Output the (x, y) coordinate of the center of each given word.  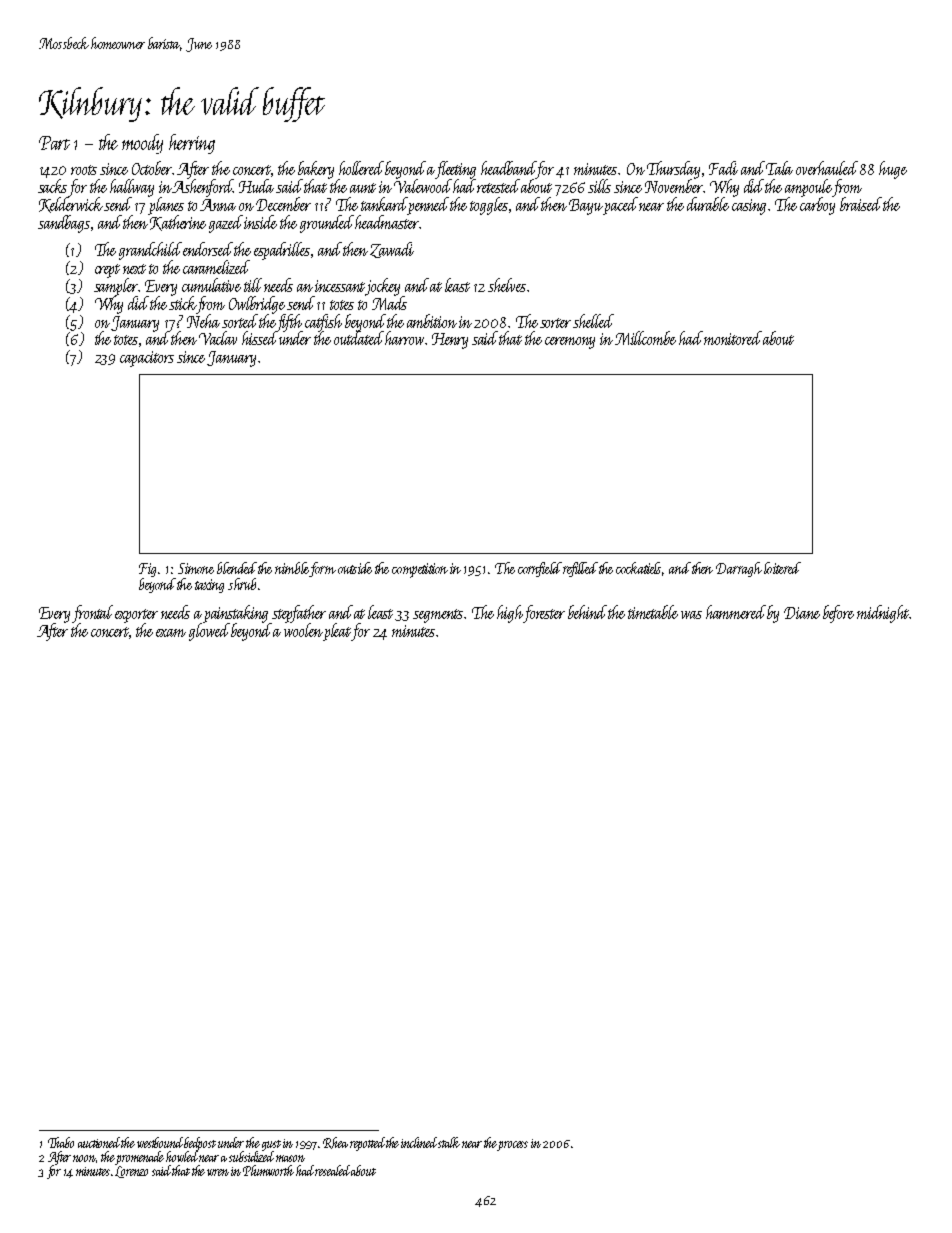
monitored (733, 338)
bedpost (200, 1144)
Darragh (739, 569)
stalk (449, 1142)
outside (355, 568)
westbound (161, 1142)
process (513, 1146)
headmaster (387, 222)
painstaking (235, 614)
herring (192, 144)
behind (588, 612)
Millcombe (645, 338)
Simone (196, 568)
